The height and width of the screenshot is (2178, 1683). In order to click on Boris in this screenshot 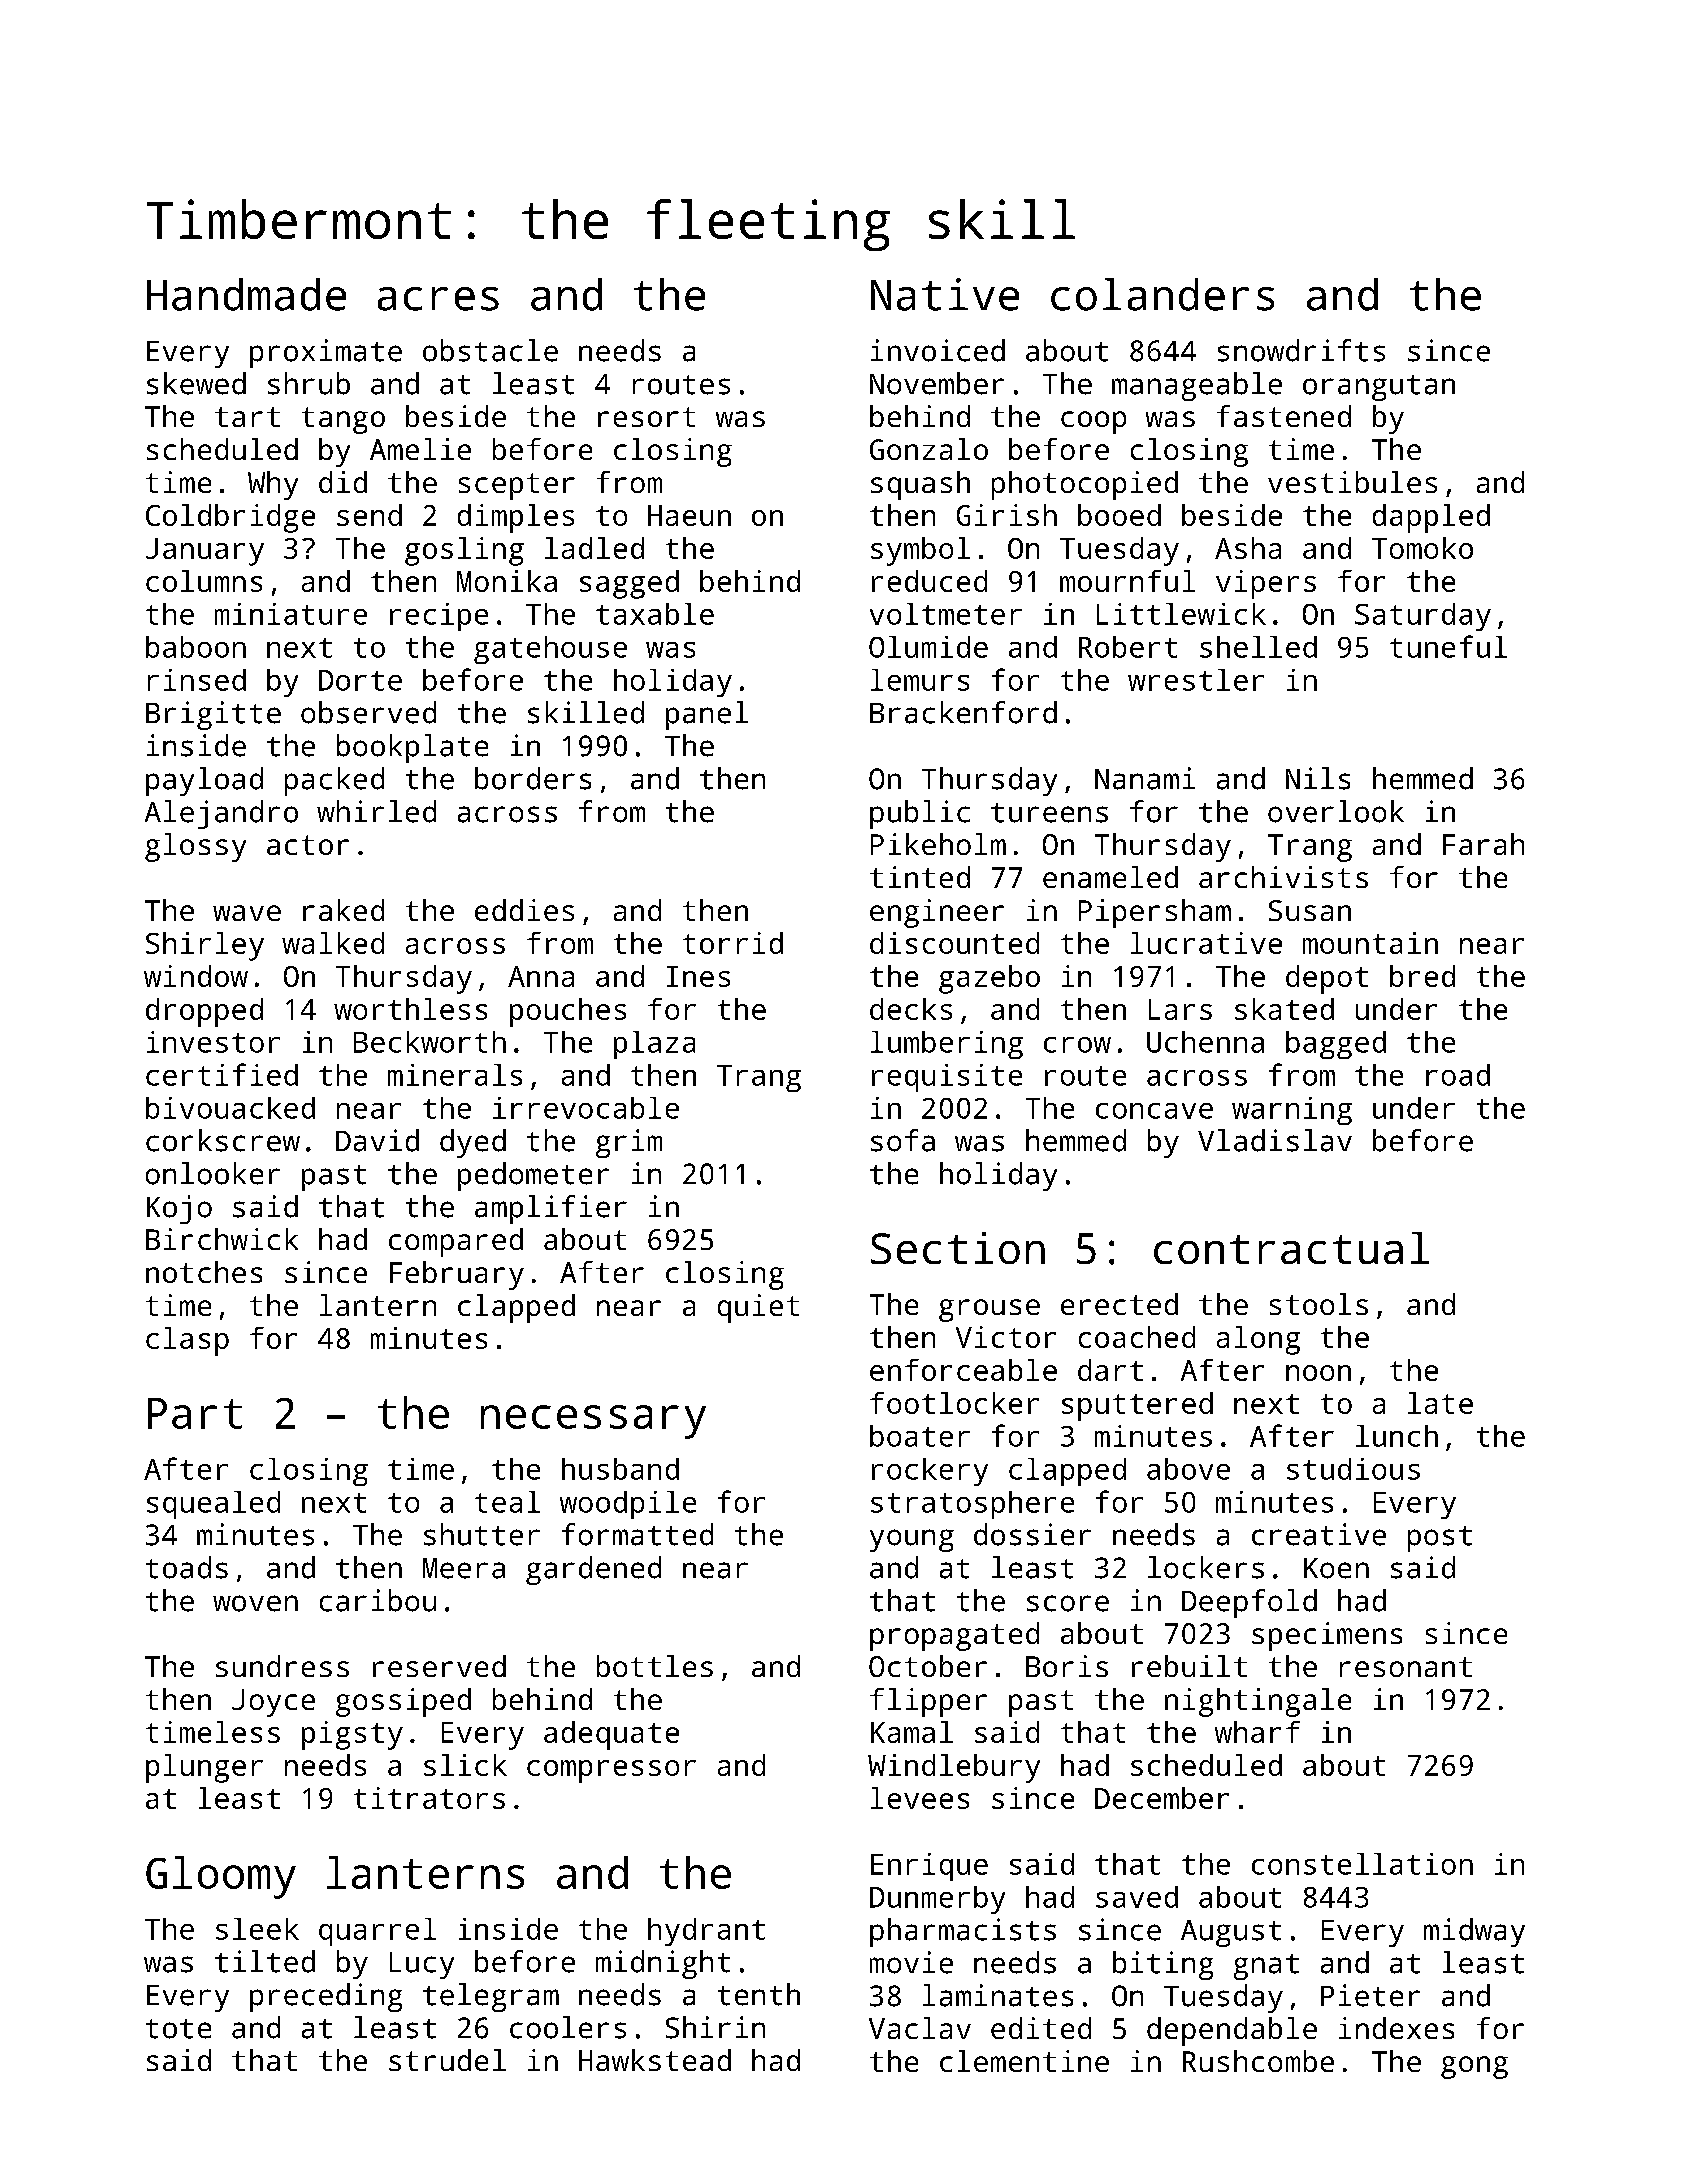, I will do `click(1067, 1666)`.
